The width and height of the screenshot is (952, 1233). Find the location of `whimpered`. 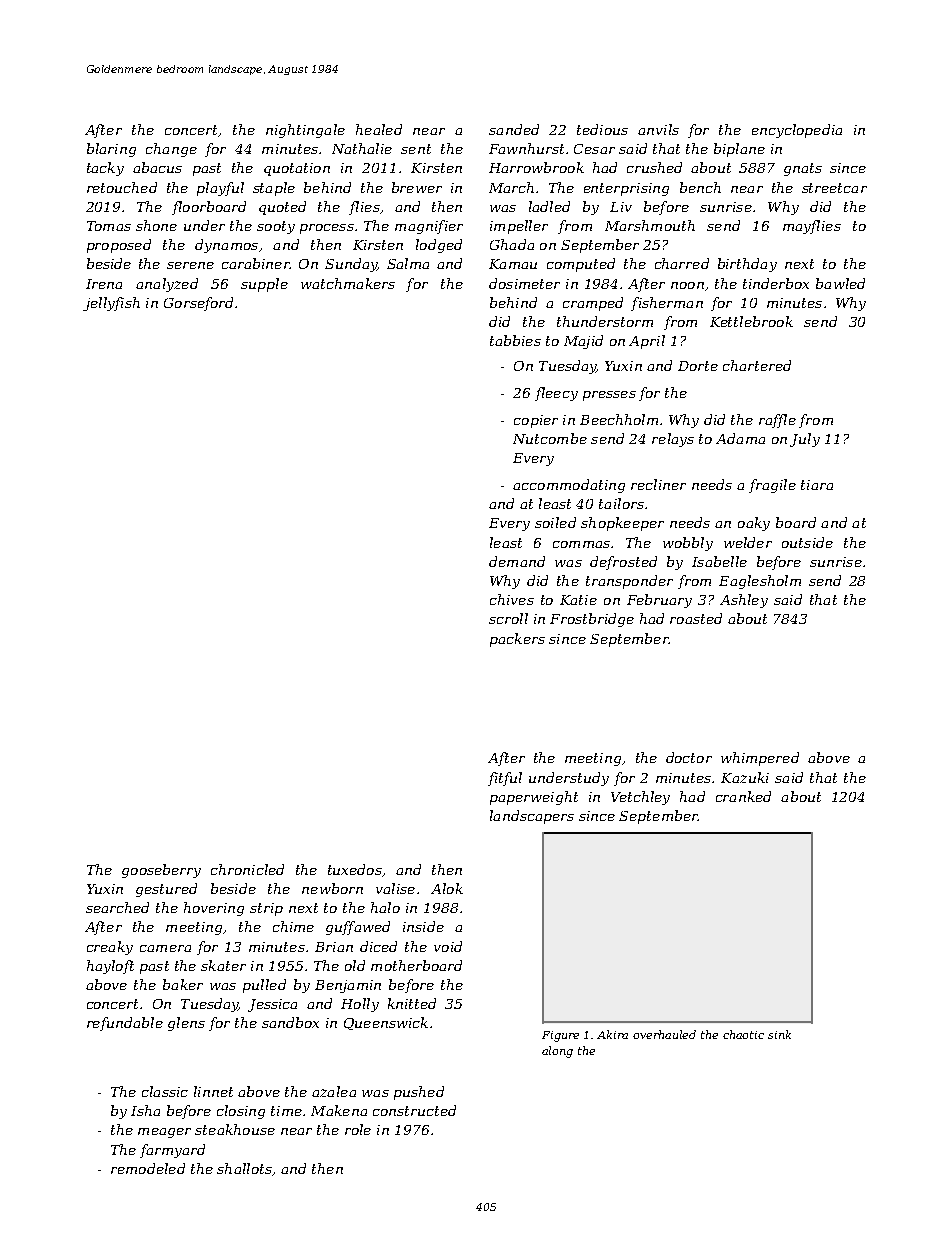

whimpered is located at coordinates (760, 759).
